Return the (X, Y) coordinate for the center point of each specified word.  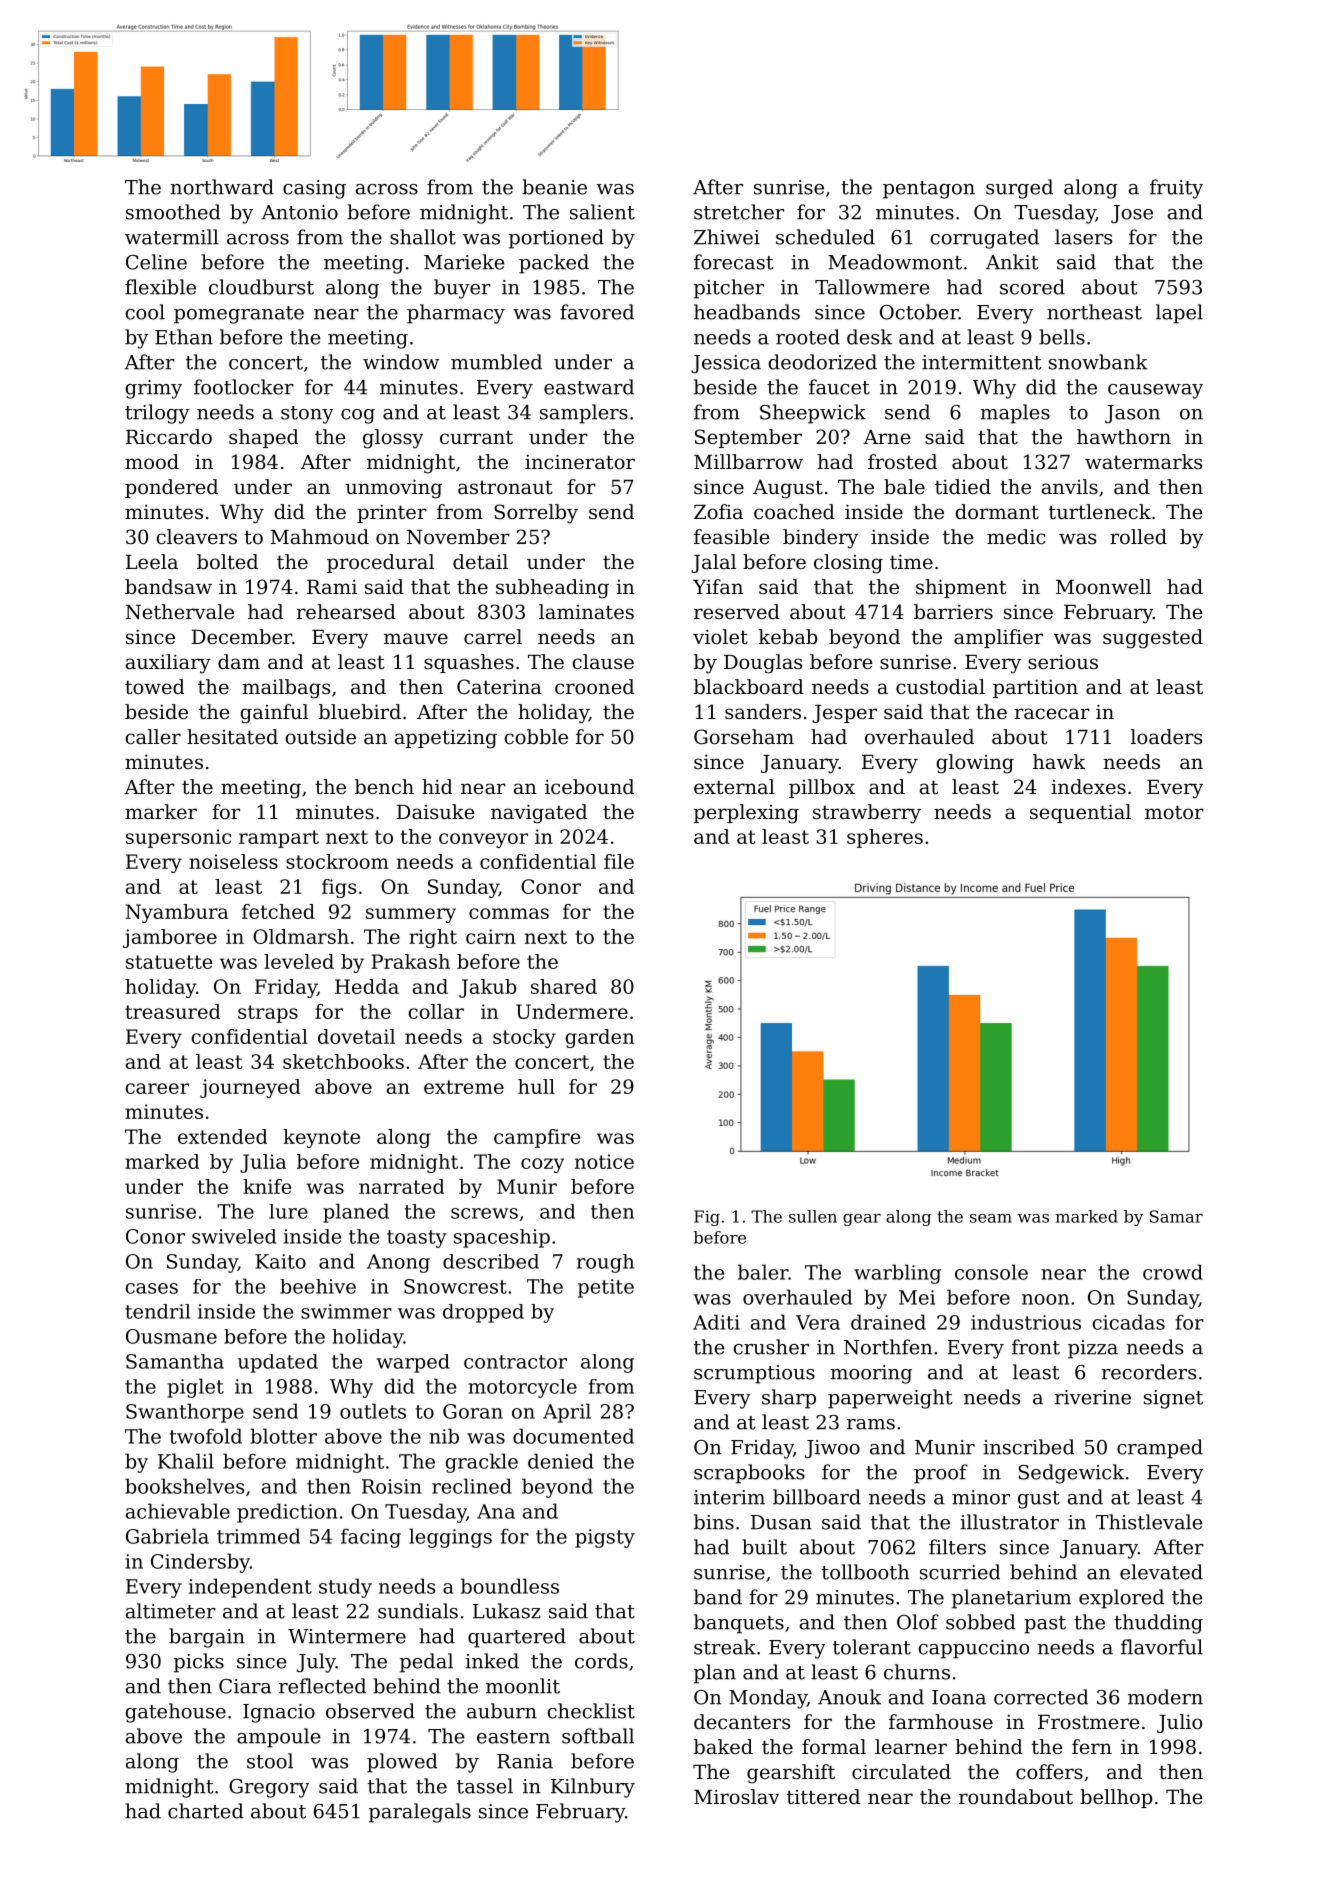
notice (604, 1161)
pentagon (929, 190)
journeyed (250, 1088)
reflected (322, 1686)
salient (602, 212)
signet (1173, 1399)
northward (222, 187)
